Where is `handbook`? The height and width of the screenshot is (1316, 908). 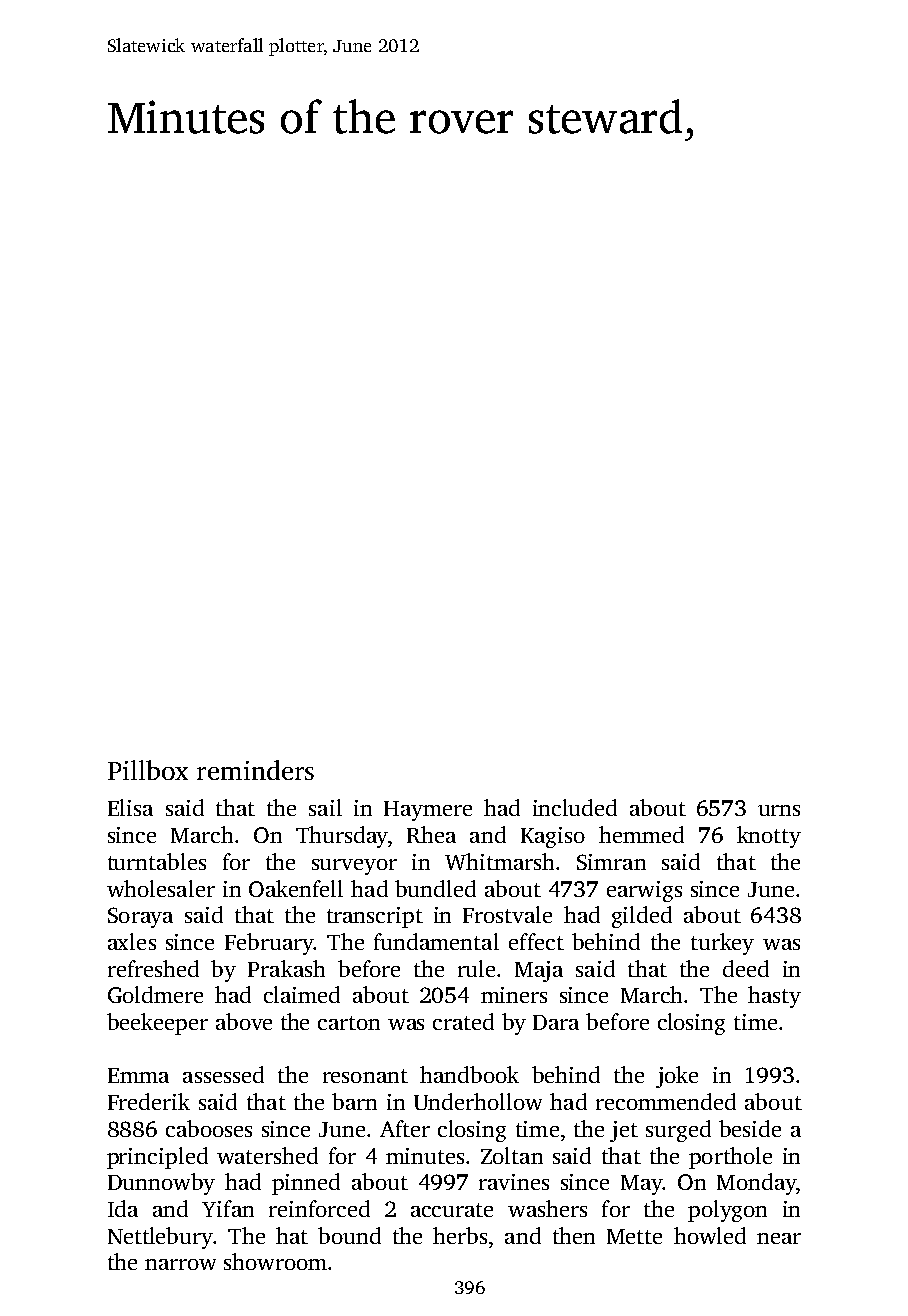
handbook is located at coordinates (469, 1074).
